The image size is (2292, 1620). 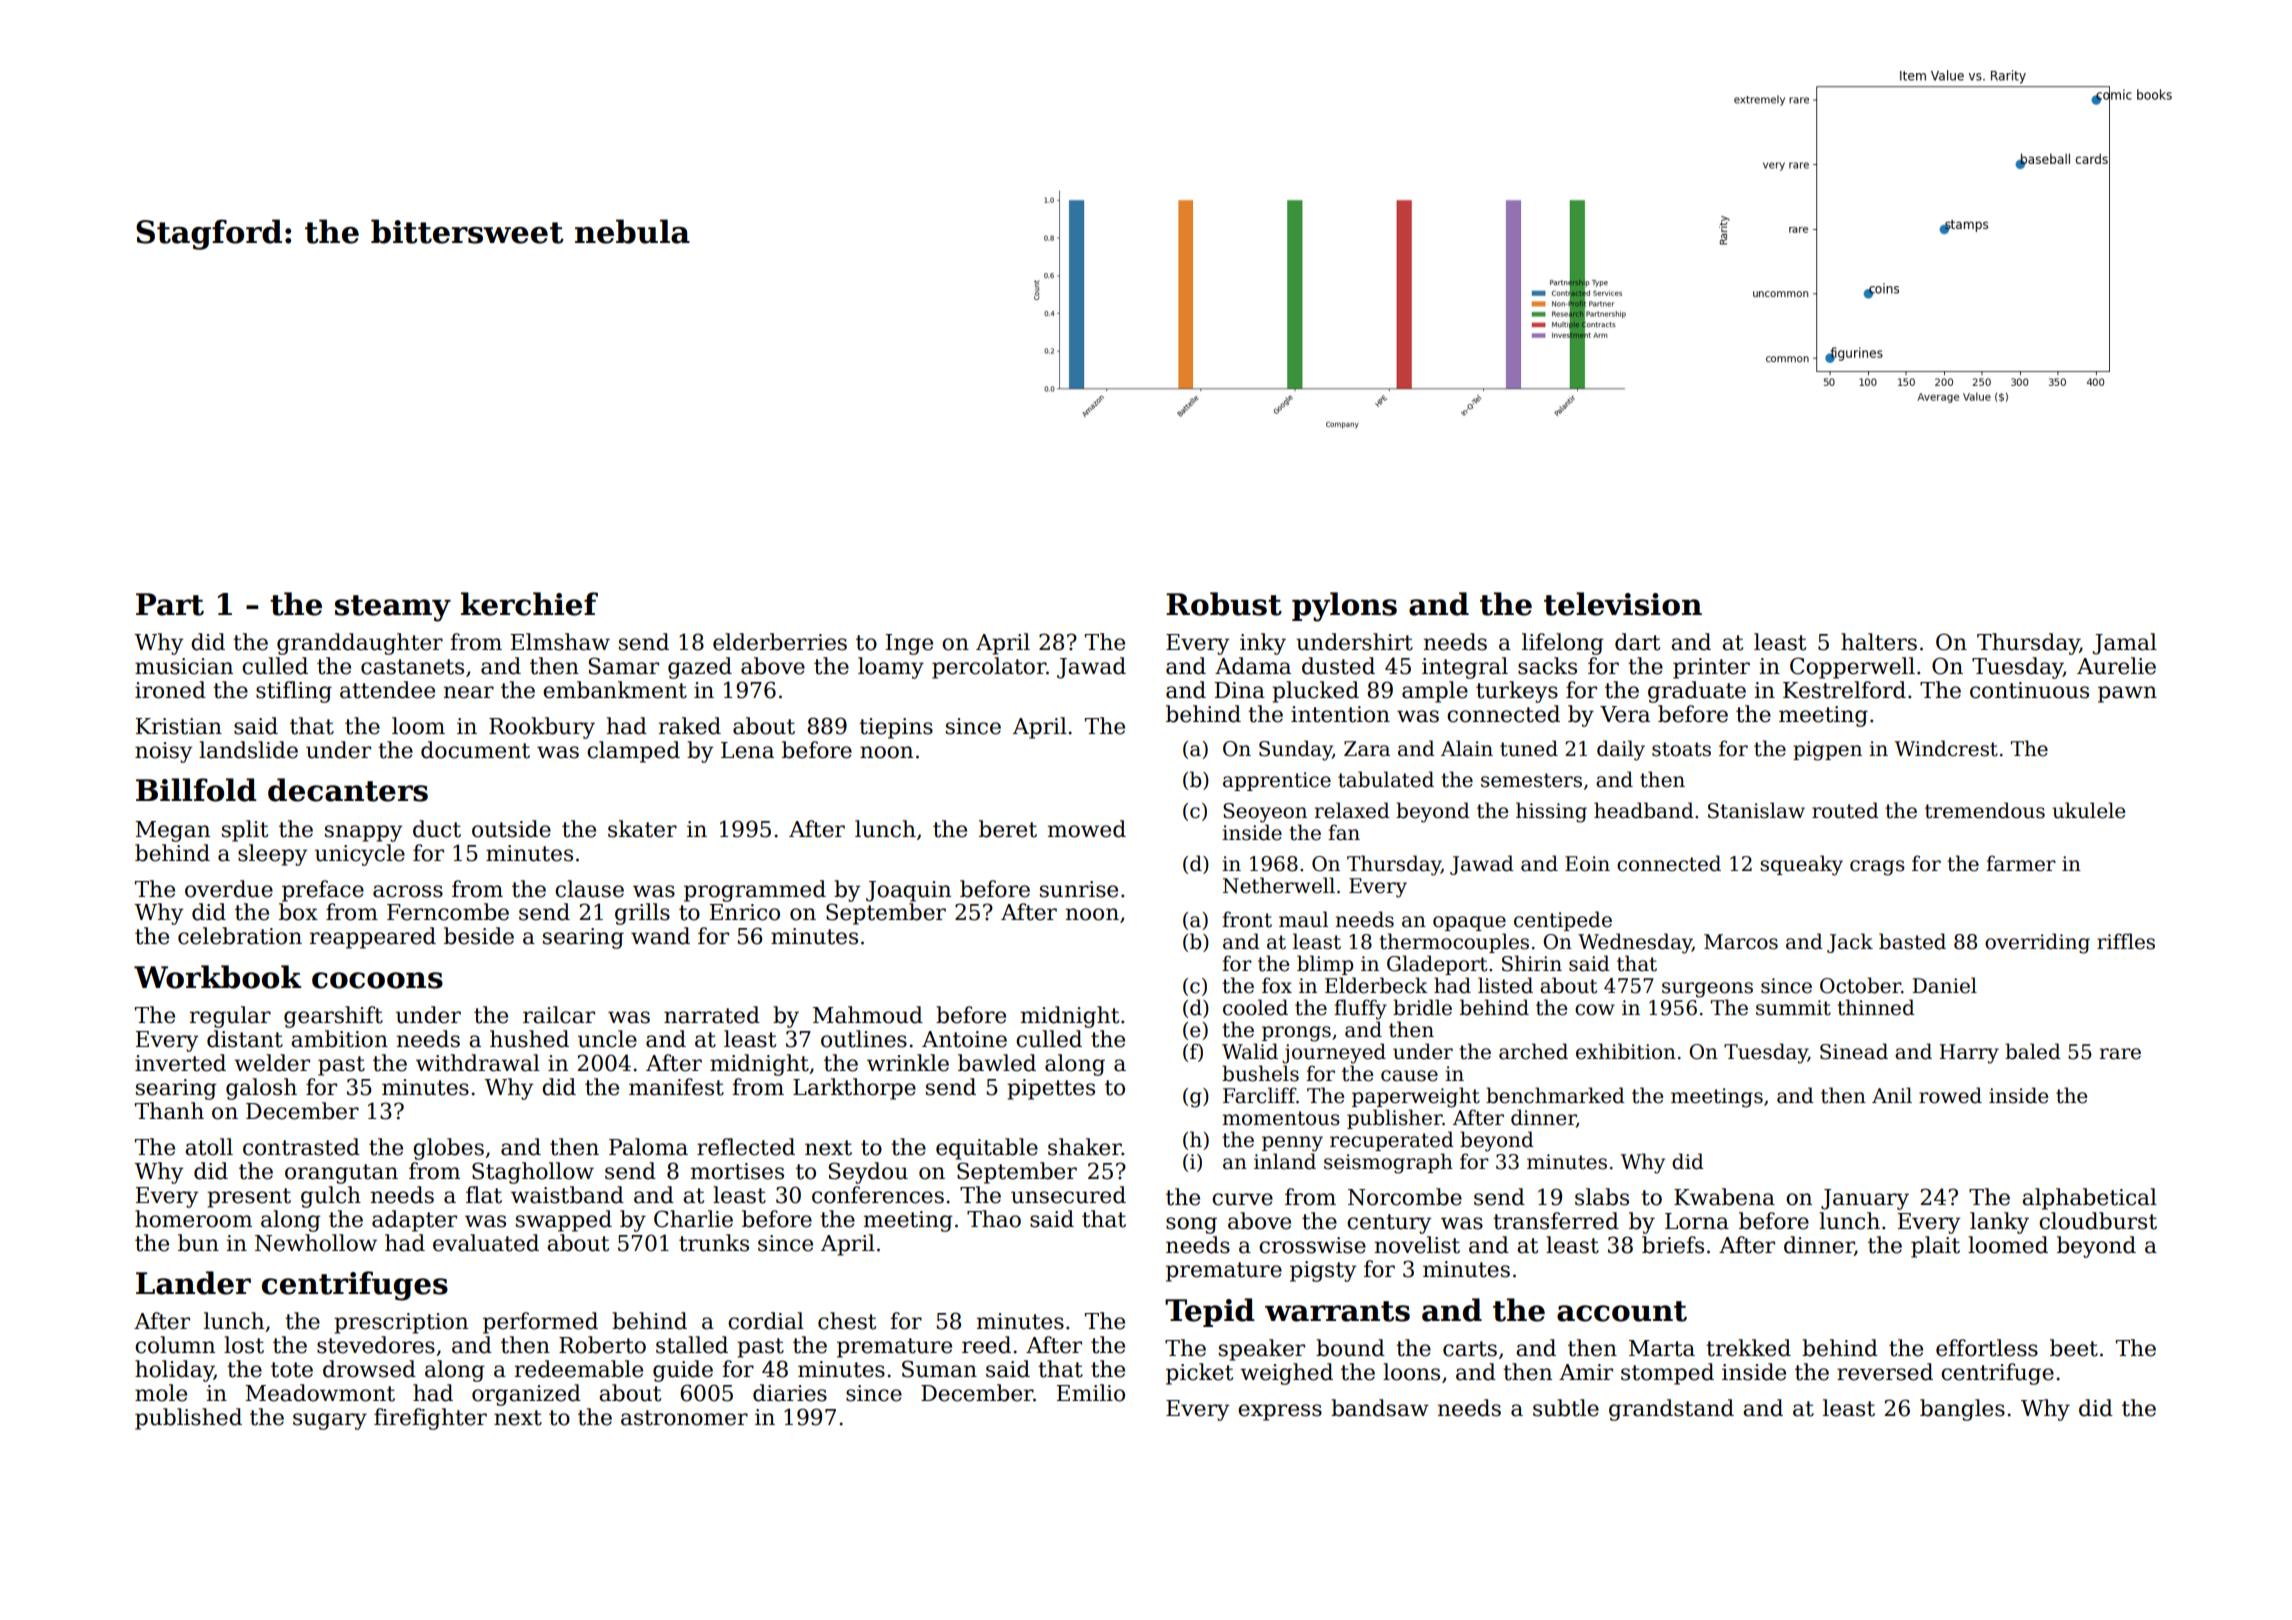 I want to click on Jamal, so click(x=2124, y=644).
